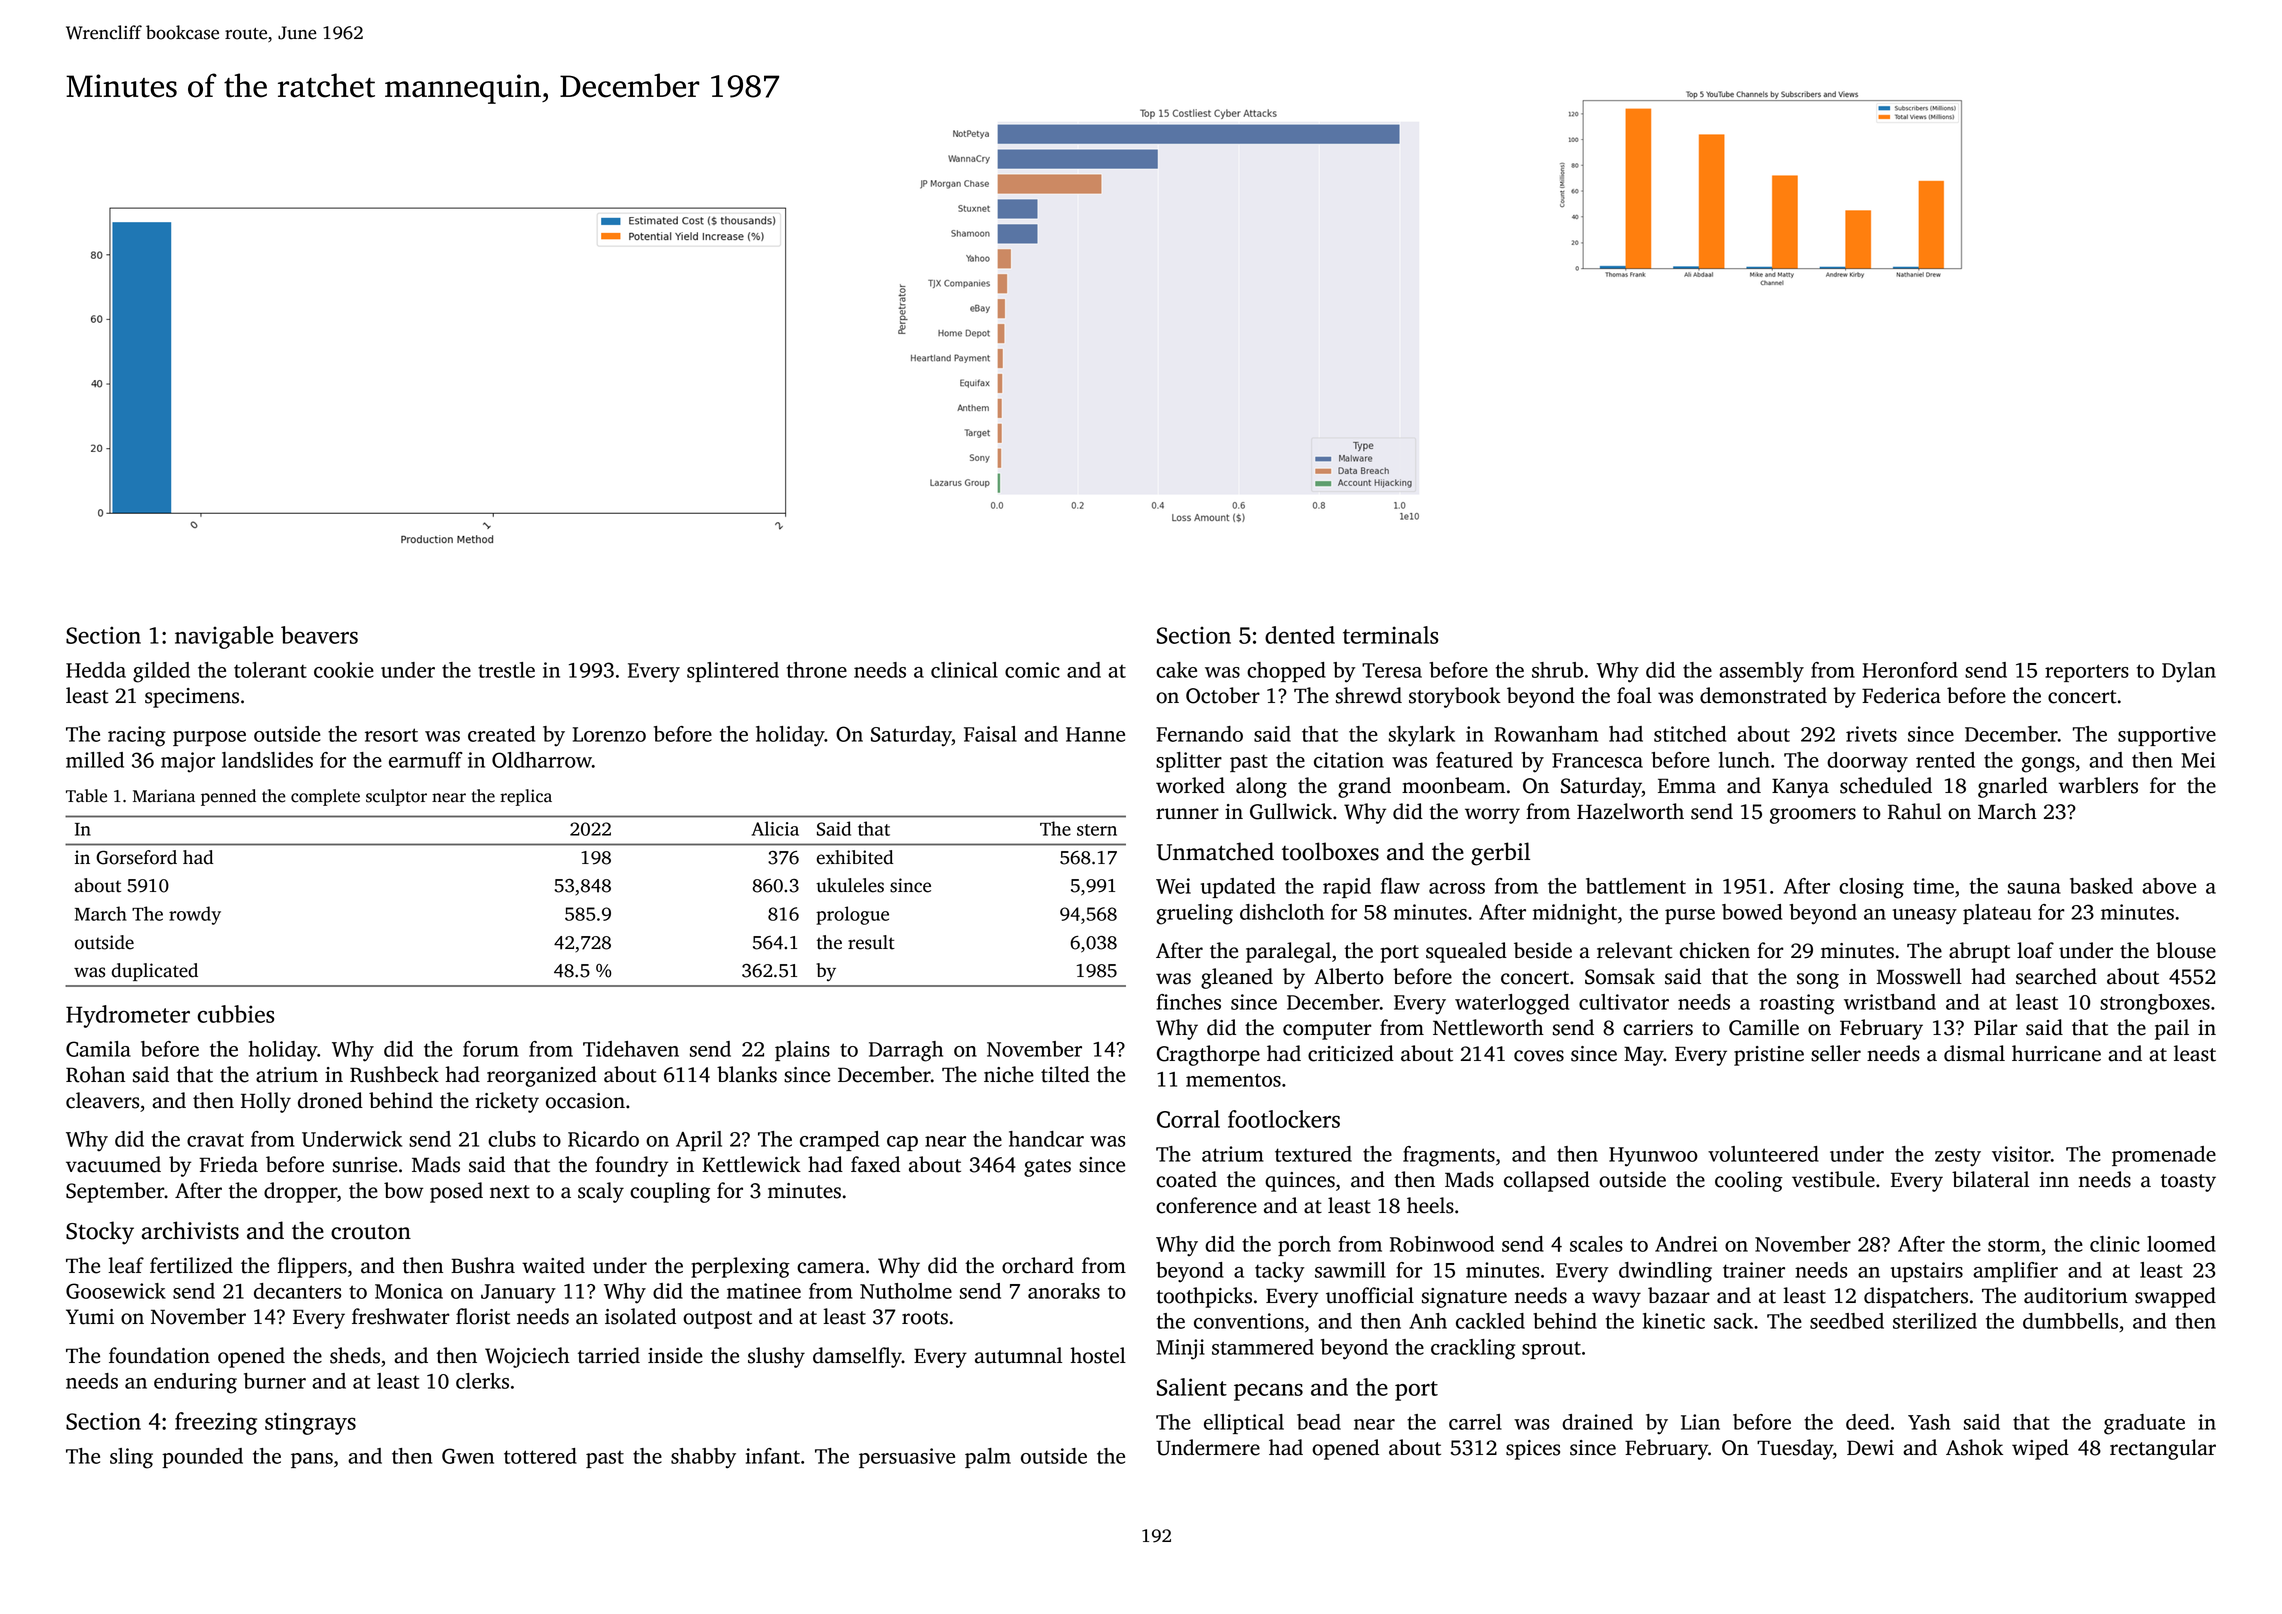 The height and width of the page is (1614, 2282). What do you see at coordinates (1910, 670) in the page?
I see `Heronford` at bounding box center [1910, 670].
